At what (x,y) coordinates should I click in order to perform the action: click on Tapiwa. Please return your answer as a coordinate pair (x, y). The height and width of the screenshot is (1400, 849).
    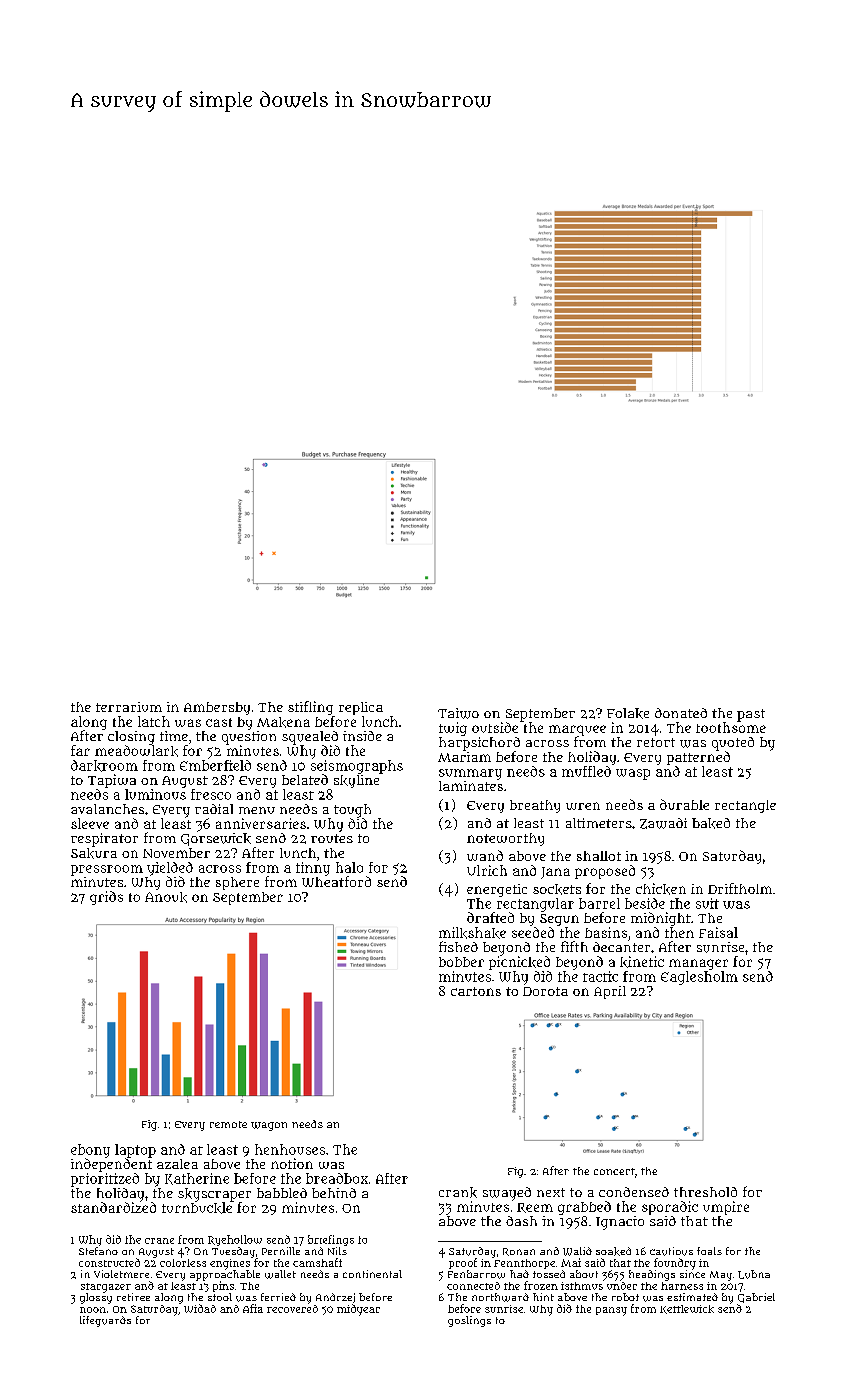
    Looking at the image, I should click on (112, 781).
